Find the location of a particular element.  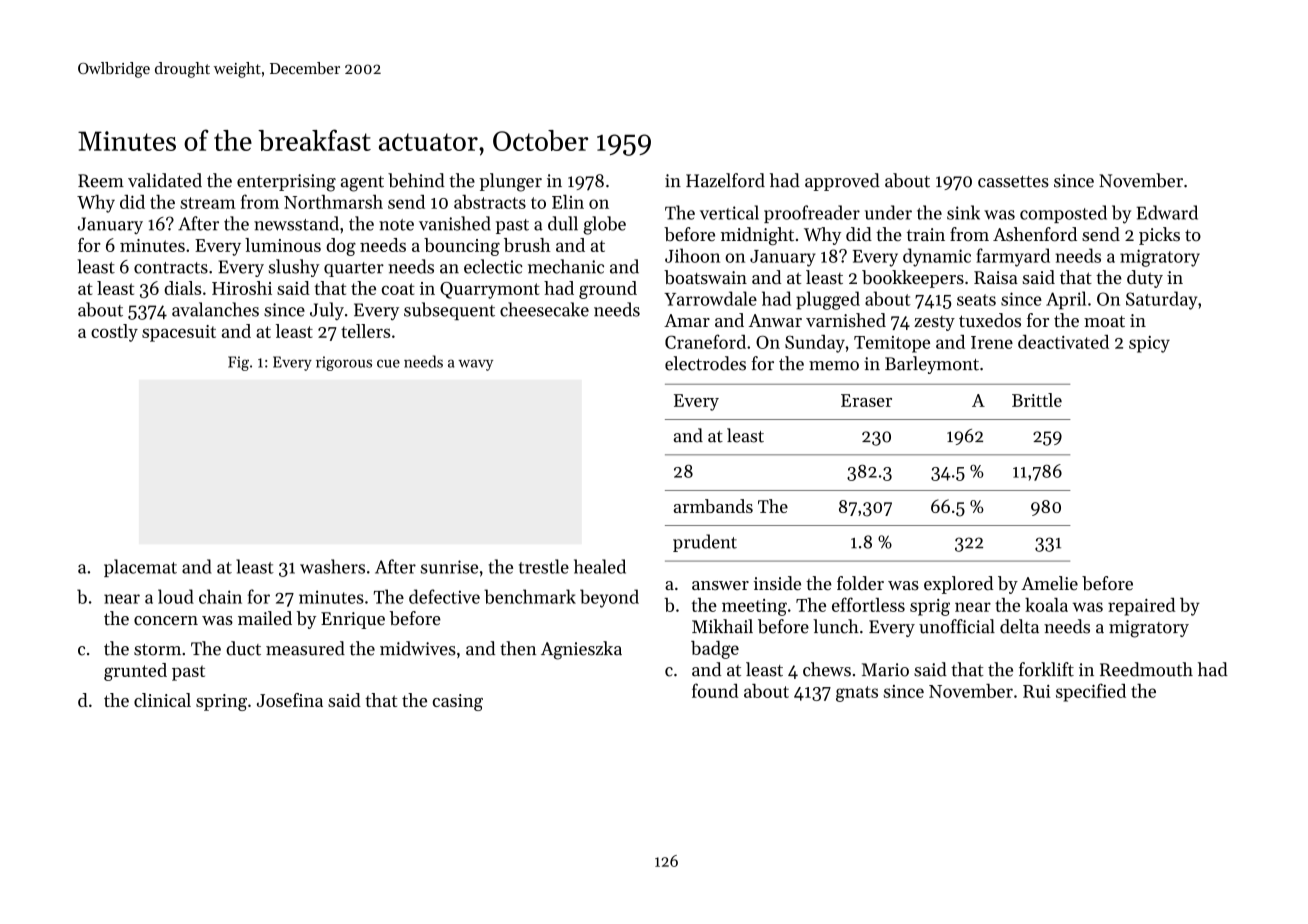

prudent is located at coordinates (705, 543).
